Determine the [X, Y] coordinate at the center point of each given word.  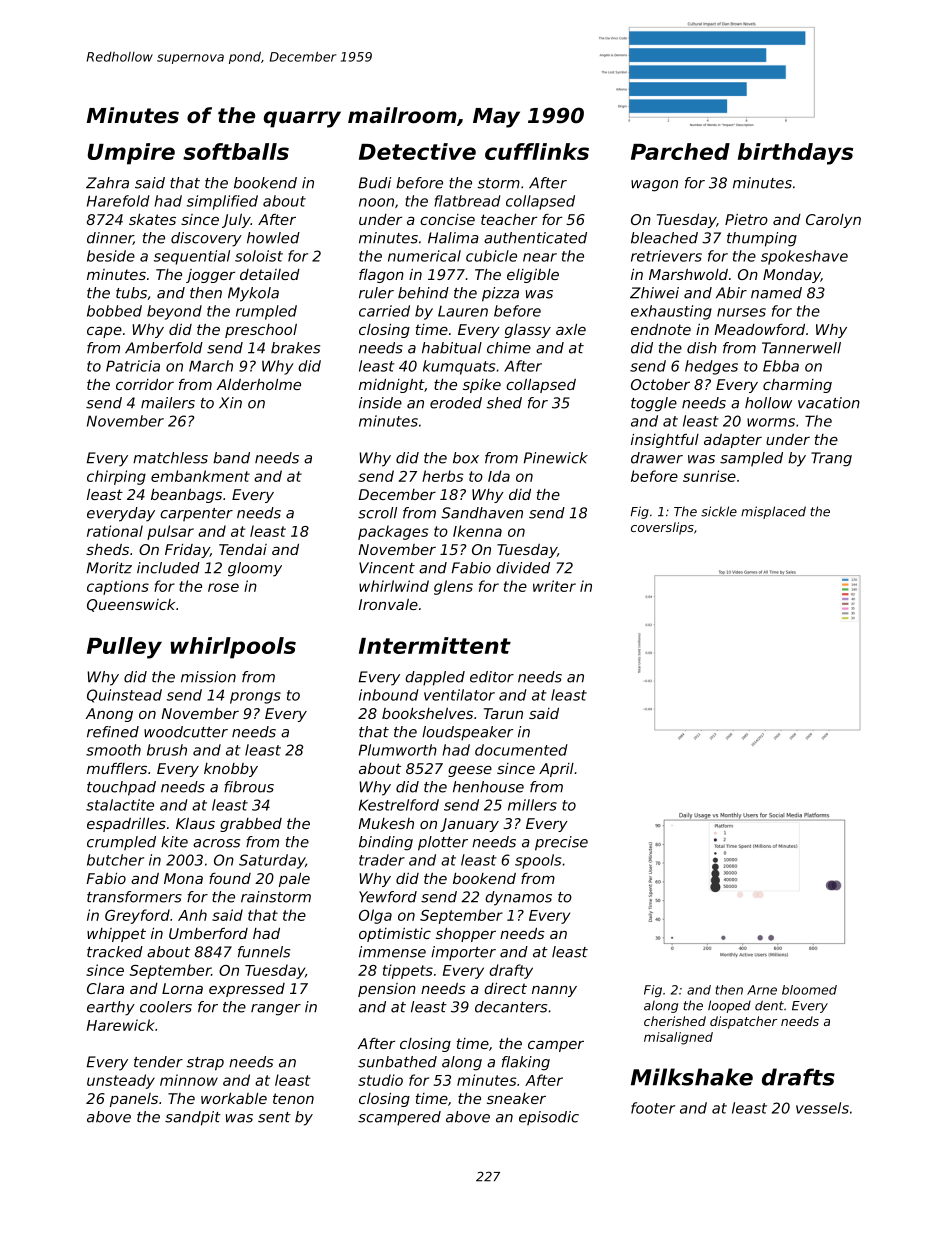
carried [384, 311]
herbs [443, 476]
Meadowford [759, 329]
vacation [829, 403]
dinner [110, 238]
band [231, 458]
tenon [293, 1098]
